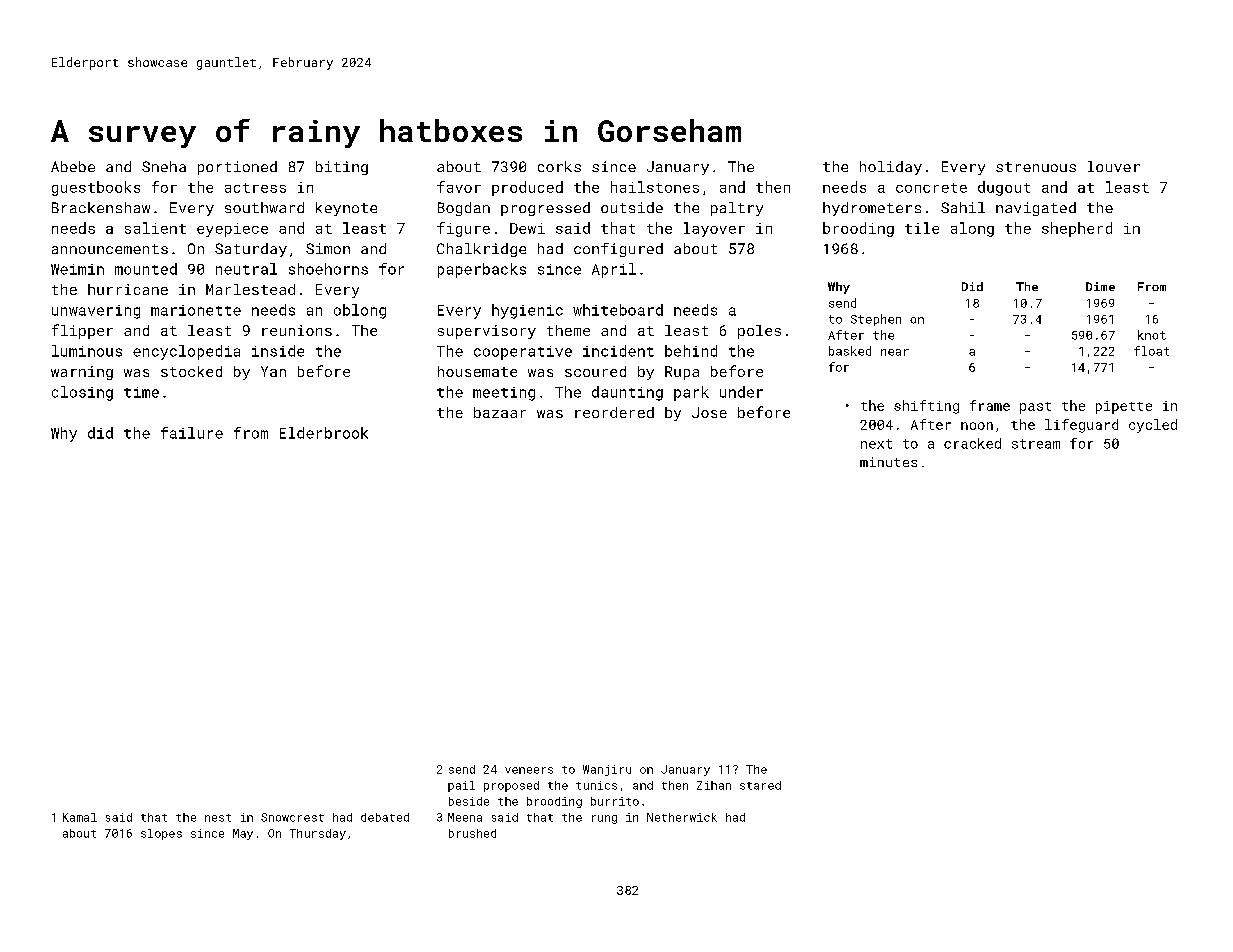 The height and width of the image is (952, 1233). I want to click on nest, so click(218, 818).
